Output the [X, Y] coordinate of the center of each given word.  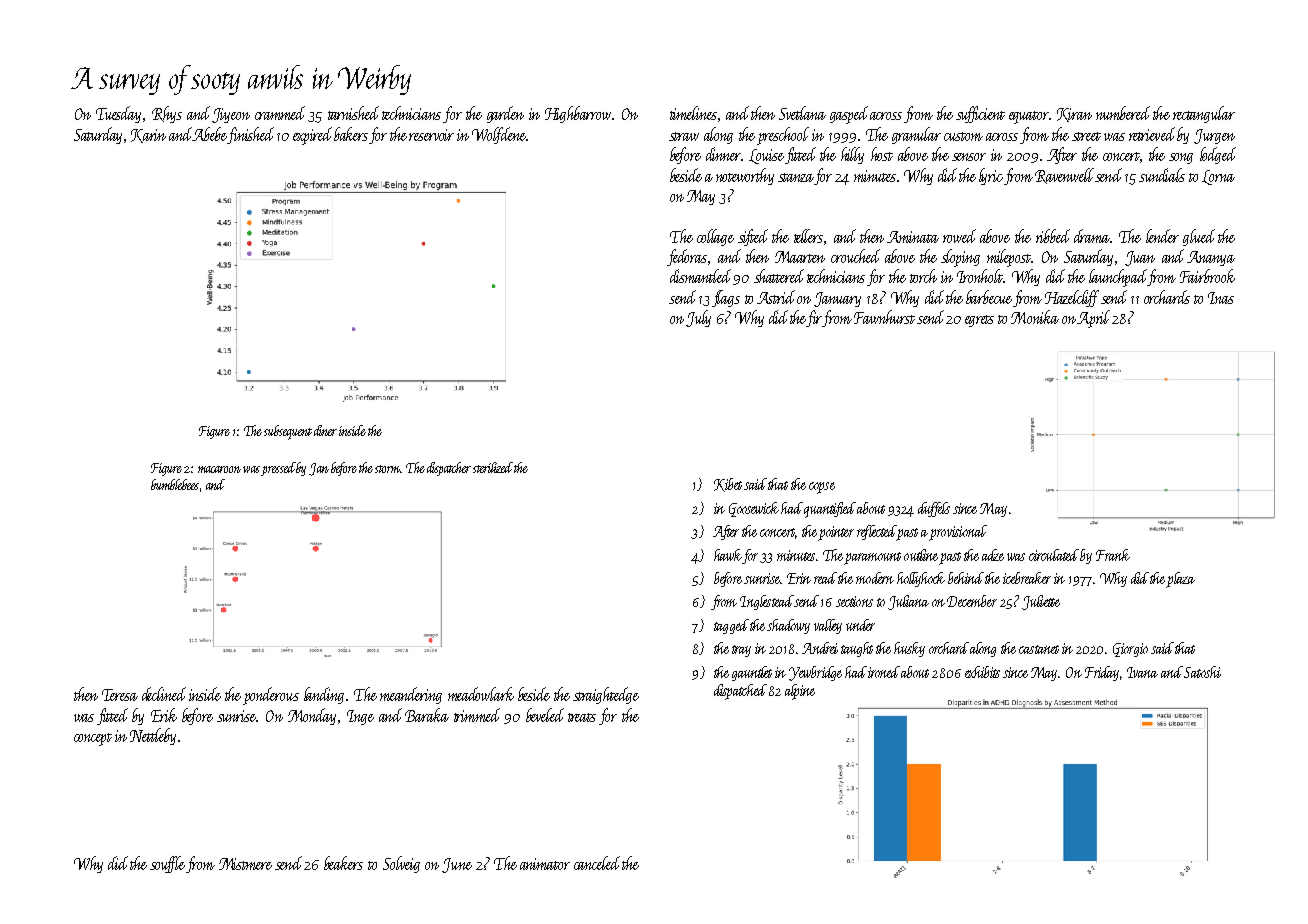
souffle [167, 864]
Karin [148, 136]
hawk [728, 555]
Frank [1113, 555]
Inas [1221, 298]
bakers [351, 134]
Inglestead [767, 602]
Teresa [120, 695]
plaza [1180, 580]
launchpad [1118, 278]
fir [815, 318]
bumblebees [175, 484]
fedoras [687, 257]
